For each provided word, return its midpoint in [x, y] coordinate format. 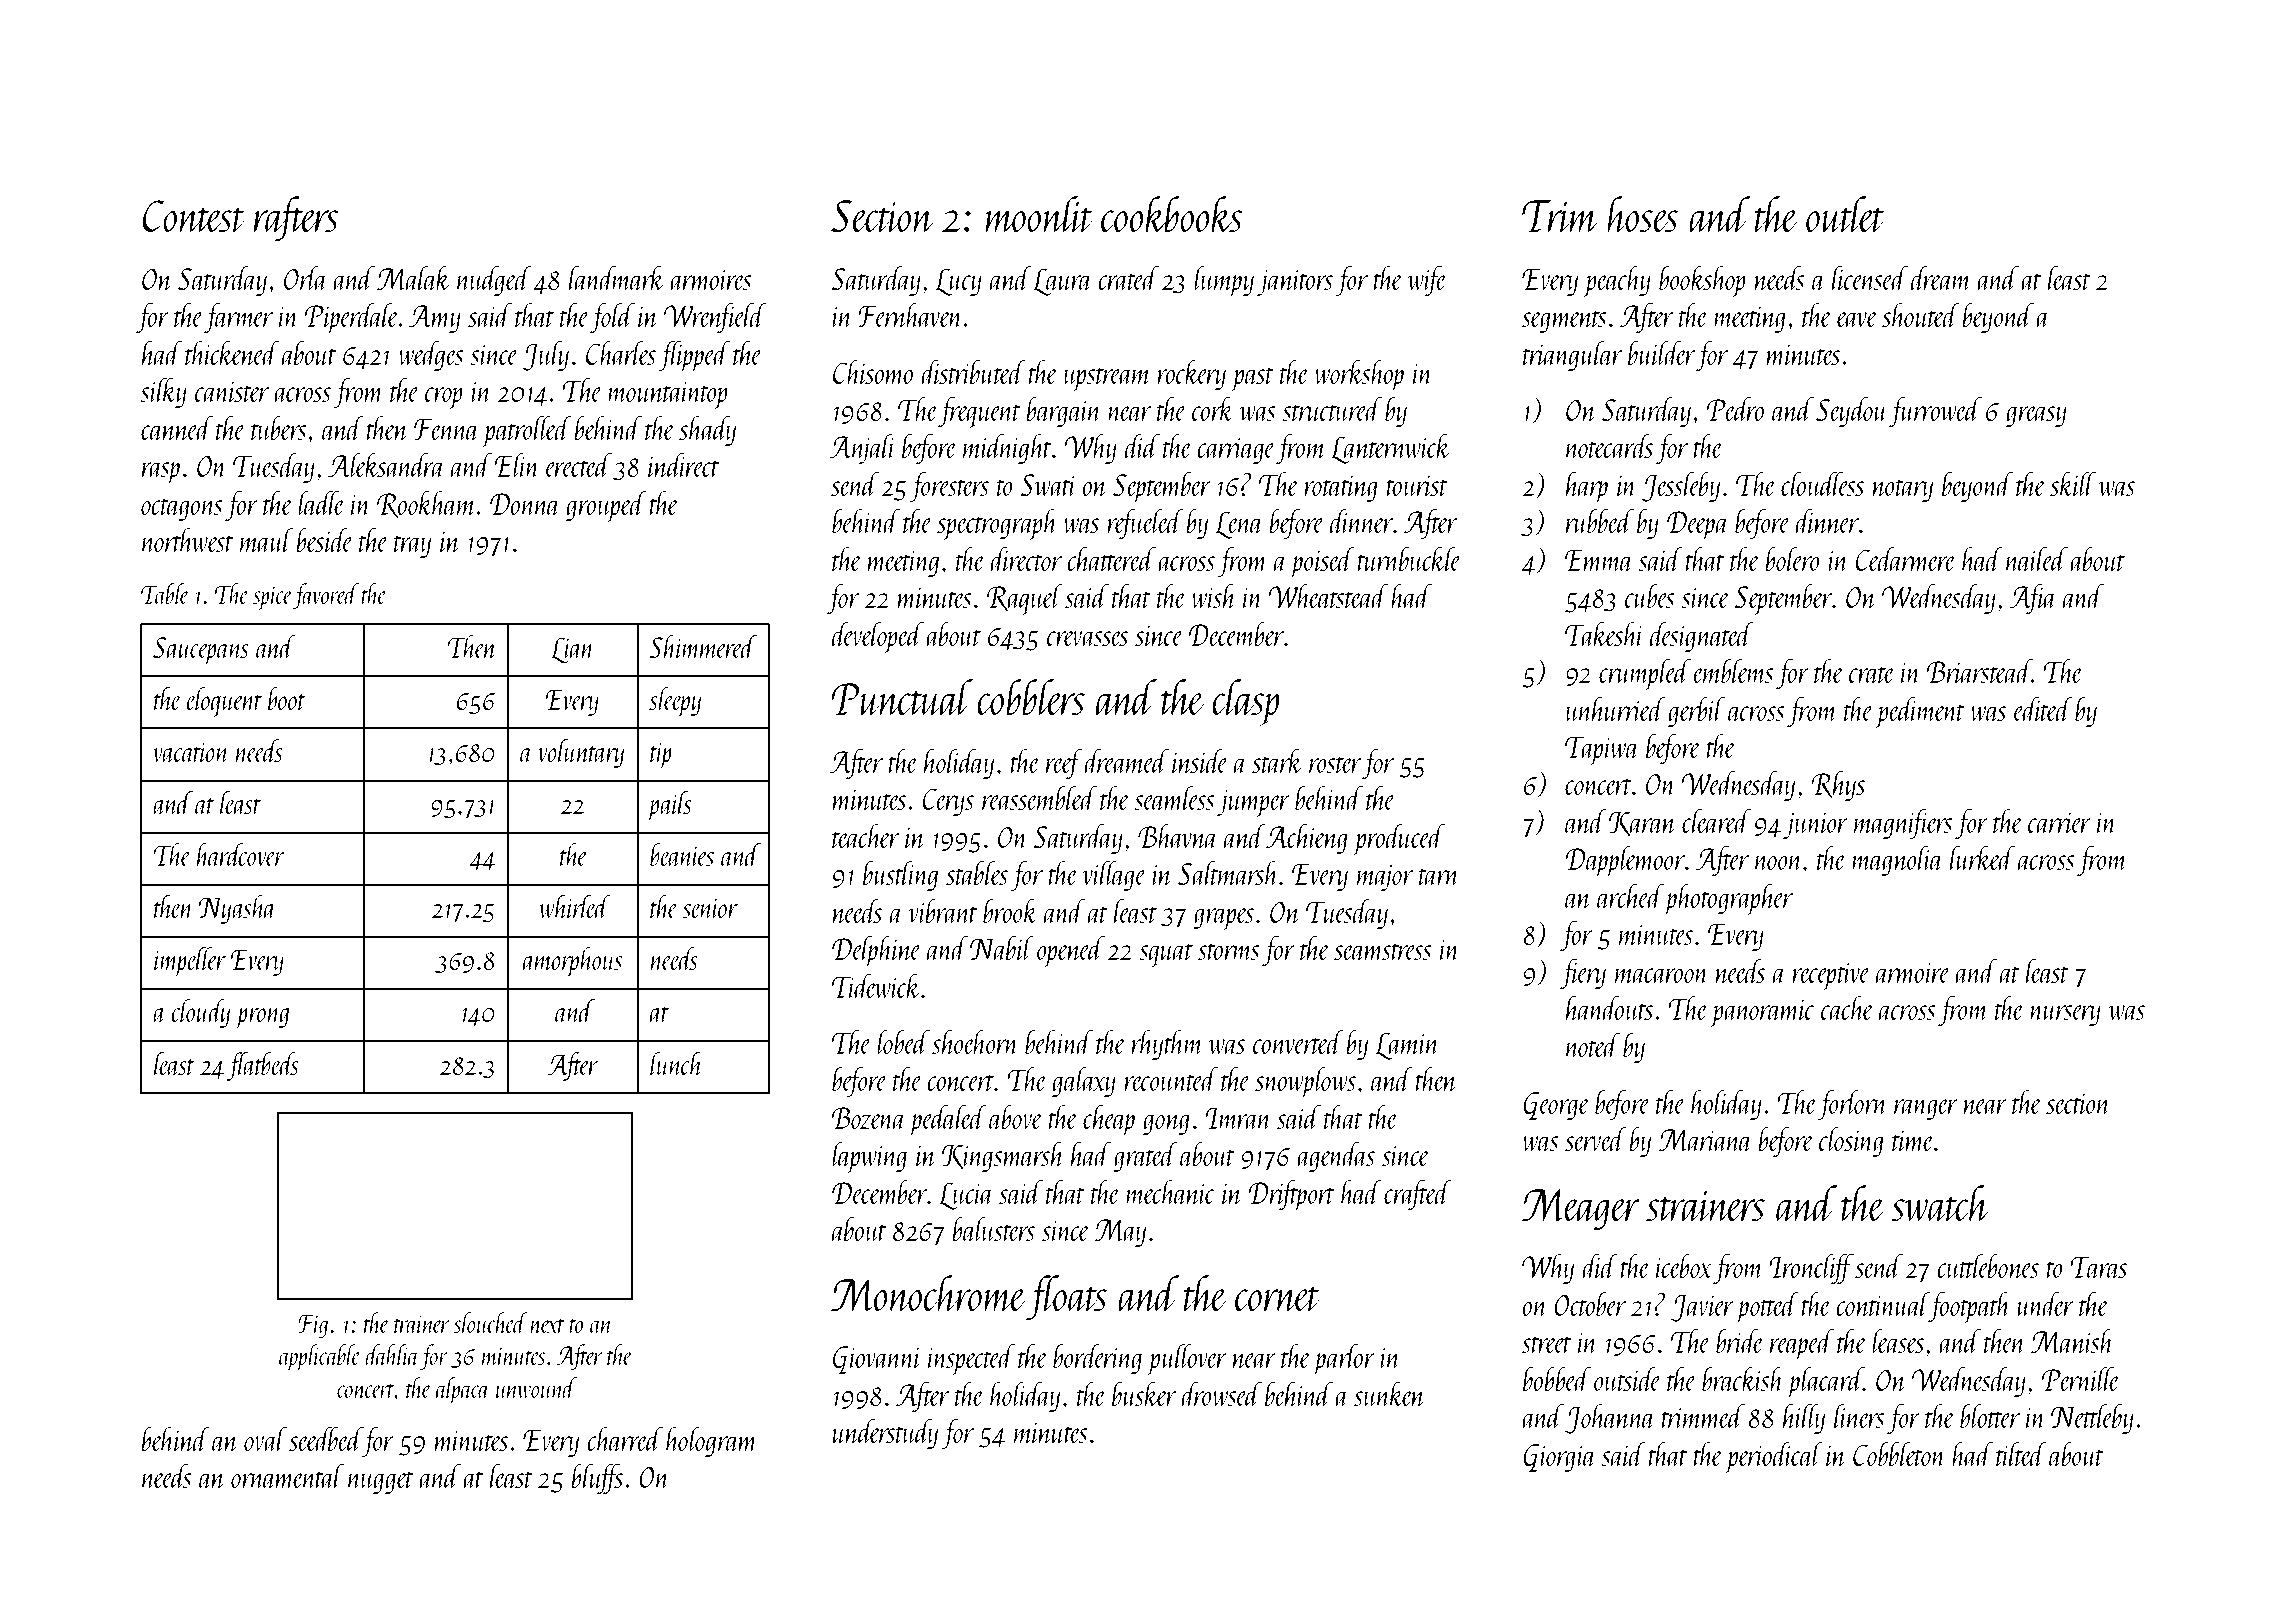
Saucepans [201, 651]
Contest [194, 216]
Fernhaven [911, 315]
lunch [676, 1063]
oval [265, 1438]
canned [177, 427]
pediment [1920, 712]
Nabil [1002, 947]
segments [1564, 321]
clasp [1245, 702]
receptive [1831, 976]
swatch [1940, 1203]
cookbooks [1172, 214]
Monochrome [928, 1293]
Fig [313, 1326]
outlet [1845, 214]
